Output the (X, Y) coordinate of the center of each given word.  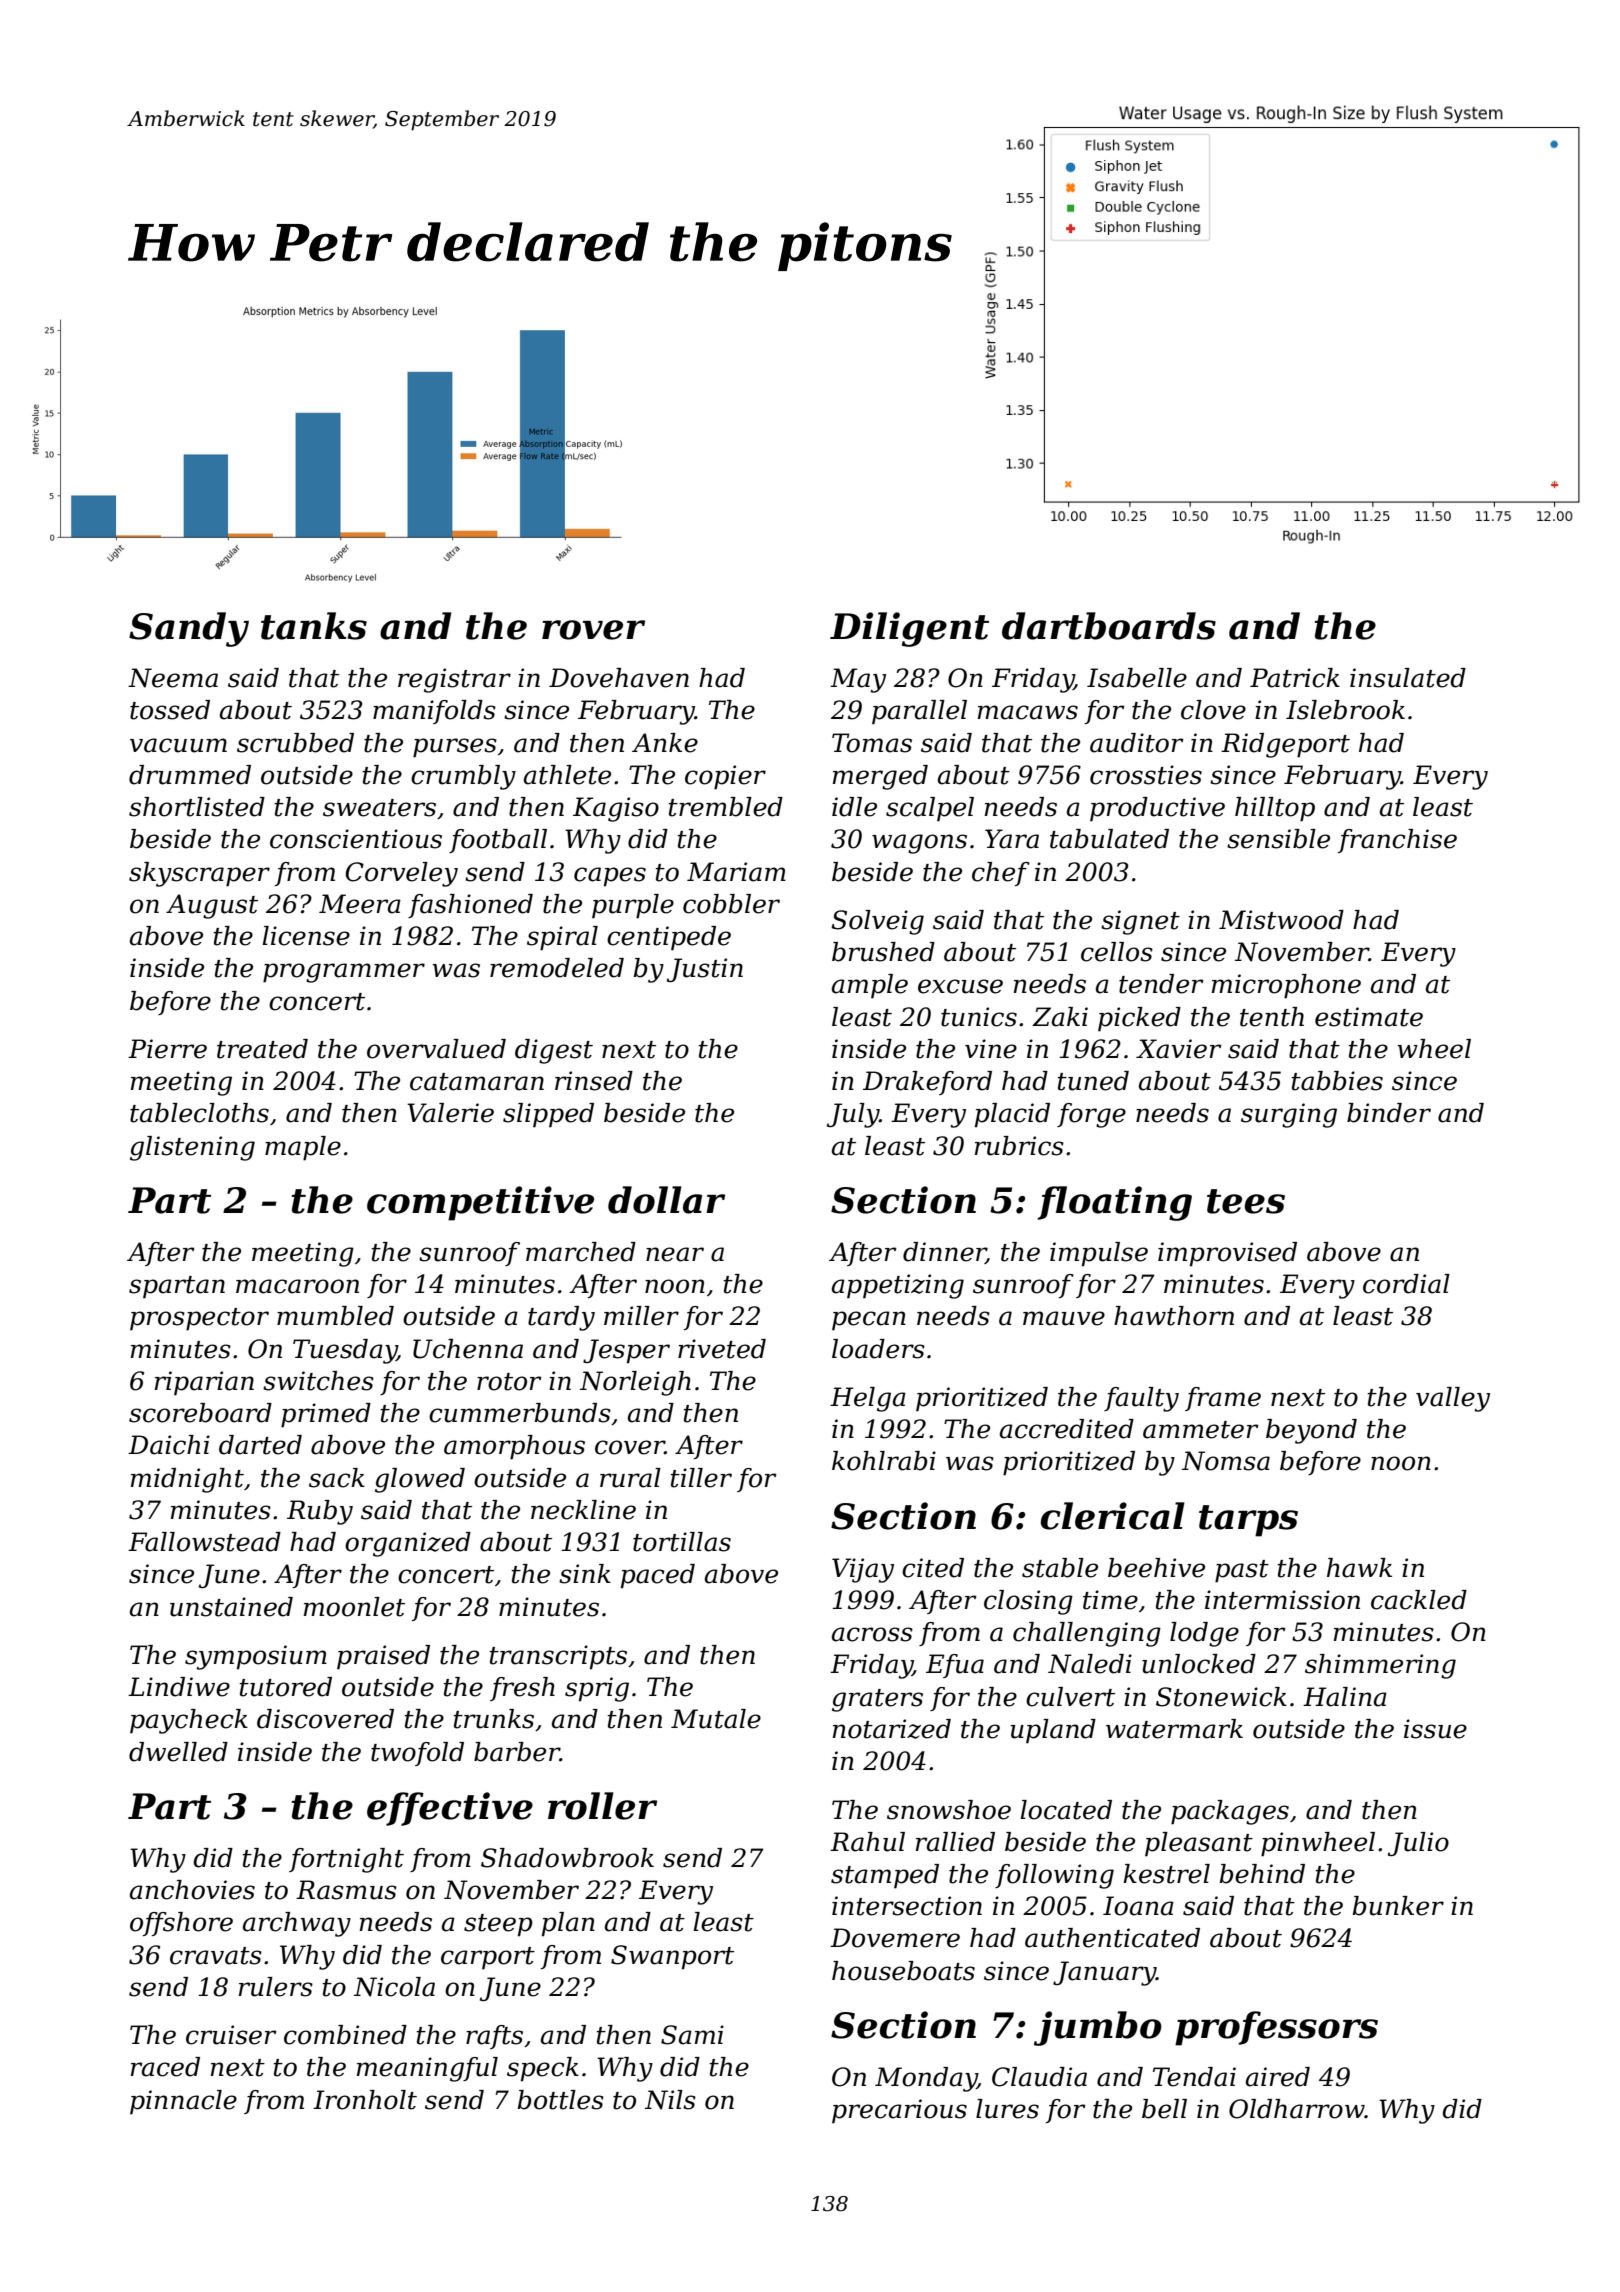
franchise (1397, 841)
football (498, 841)
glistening (192, 1148)
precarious (899, 2111)
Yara (1012, 839)
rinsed (594, 1081)
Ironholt (365, 2100)
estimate (1369, 1017)
